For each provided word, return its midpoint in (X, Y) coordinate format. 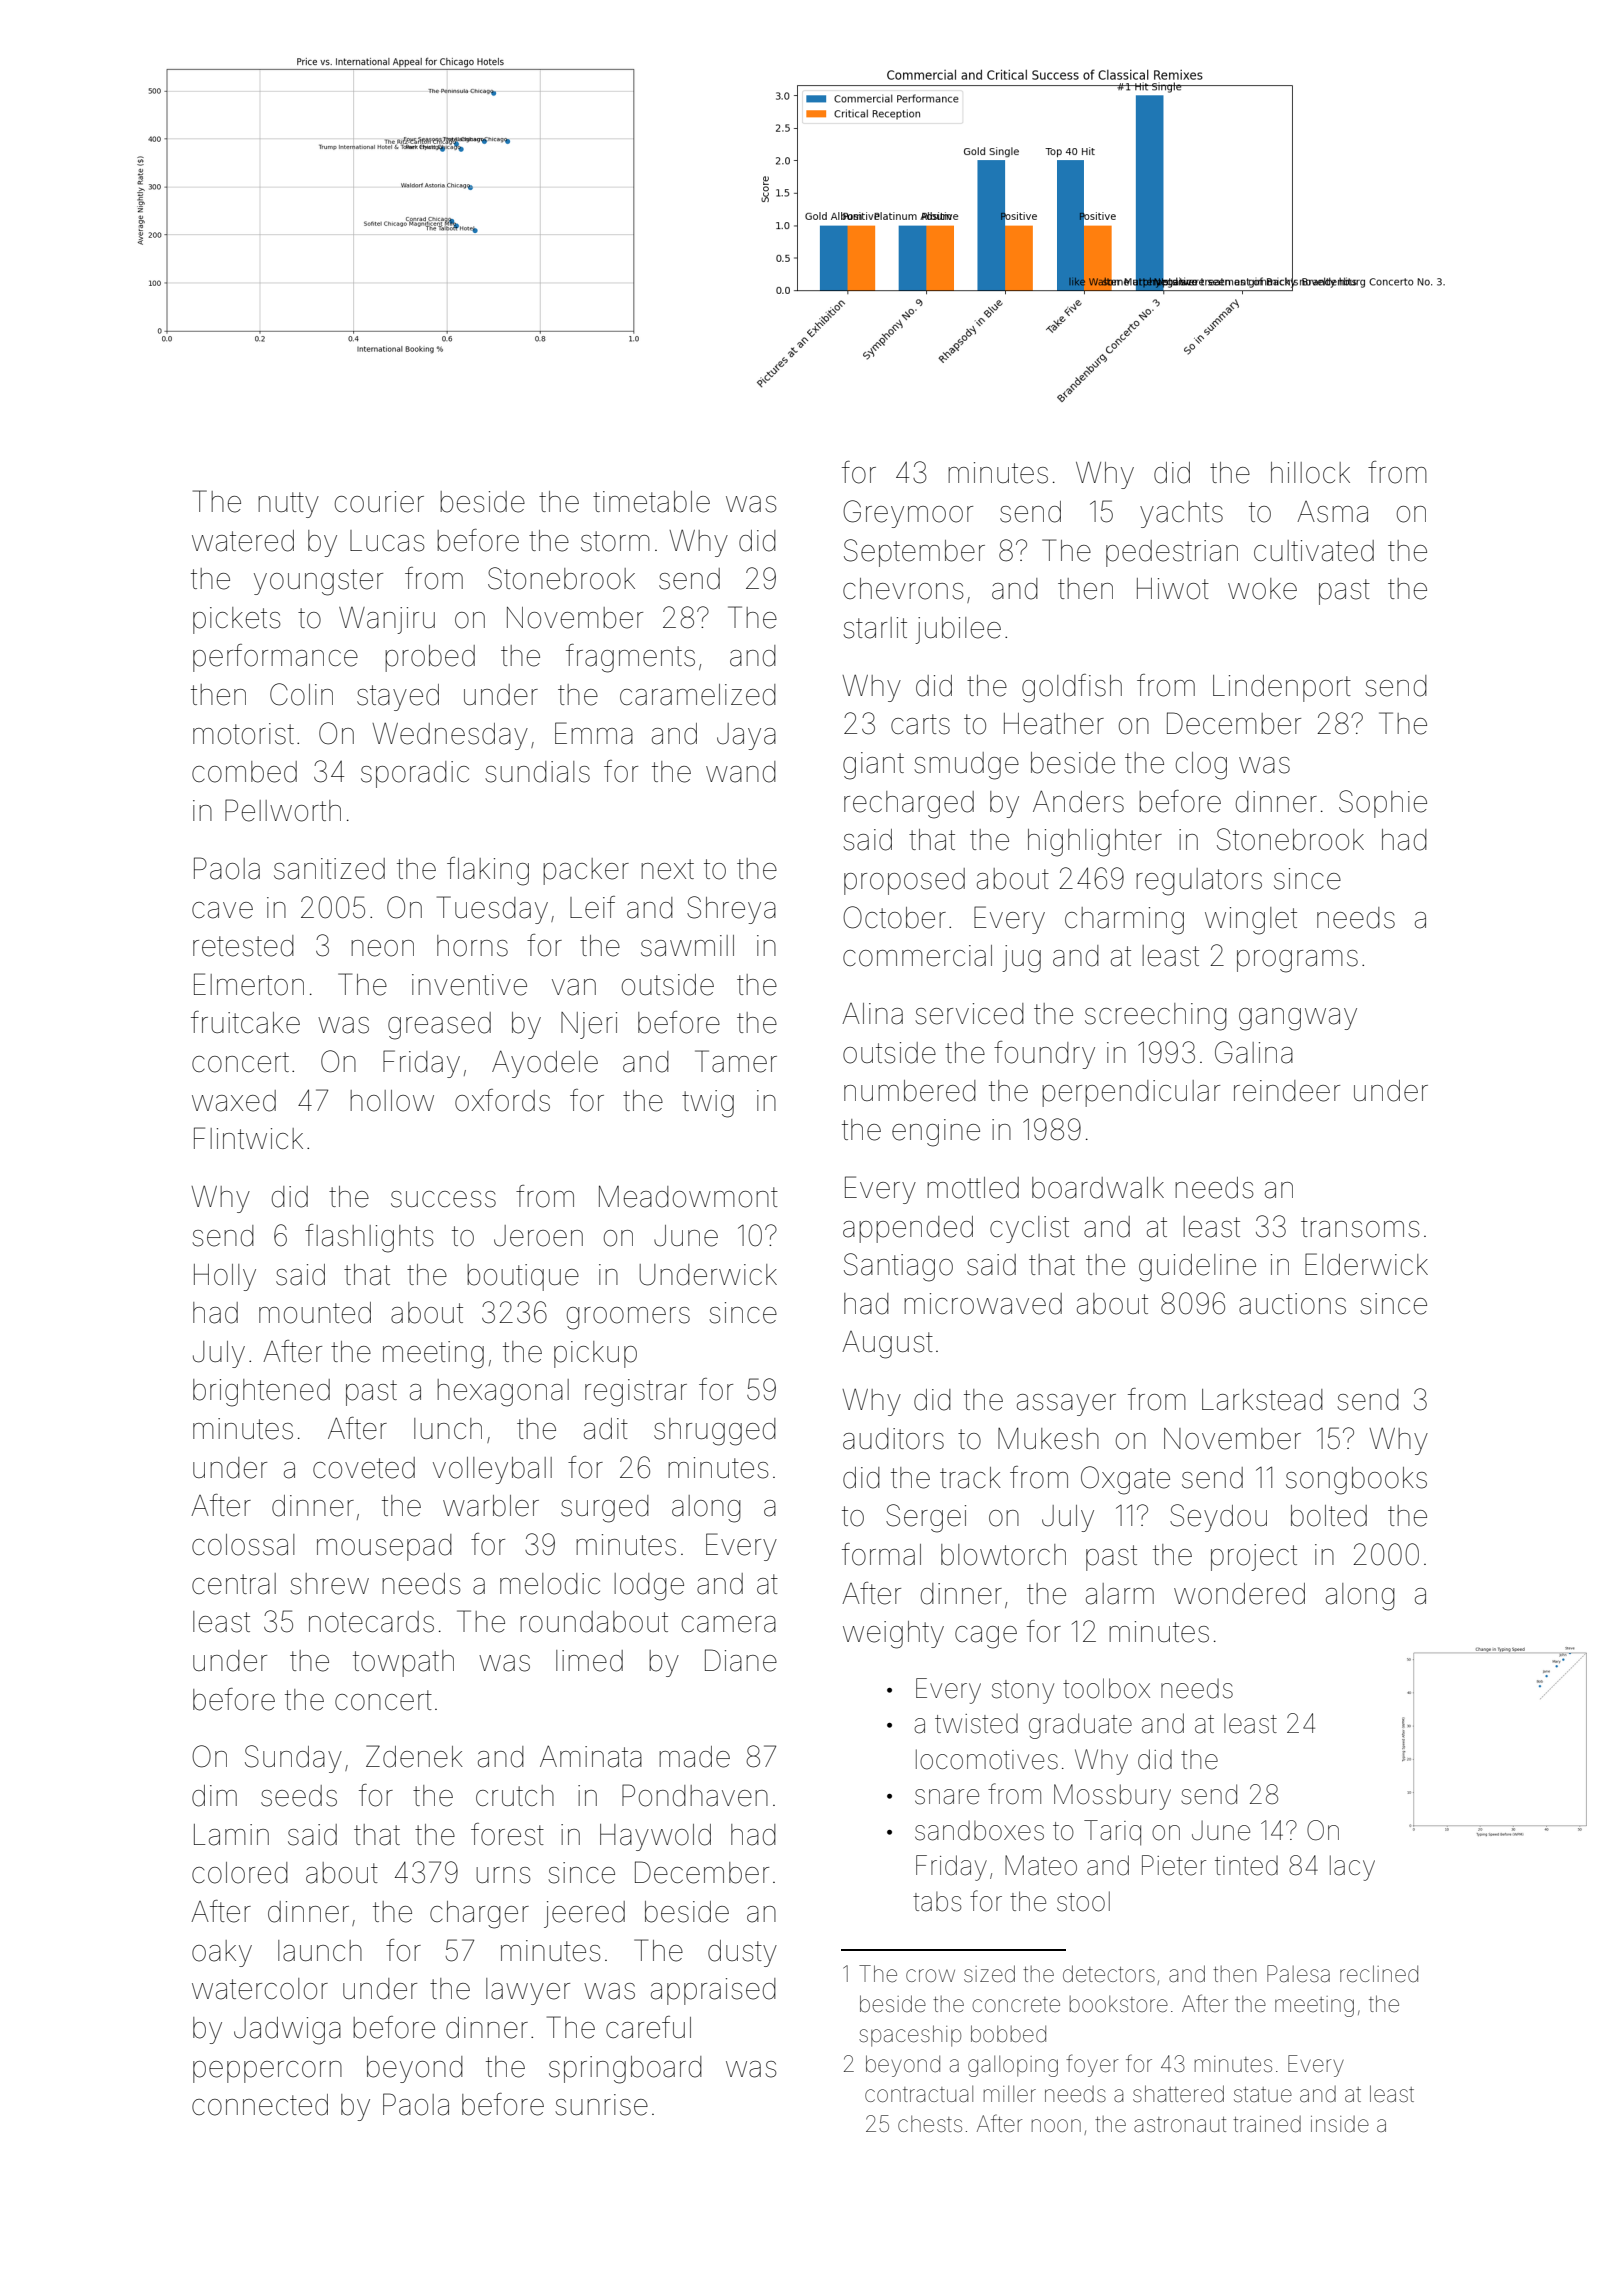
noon (1056, 2125)
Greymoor (908, 514)
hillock (1310, 473)
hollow (392, 1101)
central (234, 1584)
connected (260, 2105)
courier (379, 502)
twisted (976, 1724)
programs (1297, 961)
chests (930, 2124)
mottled (973, 1188)
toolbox (1106, 1688)
